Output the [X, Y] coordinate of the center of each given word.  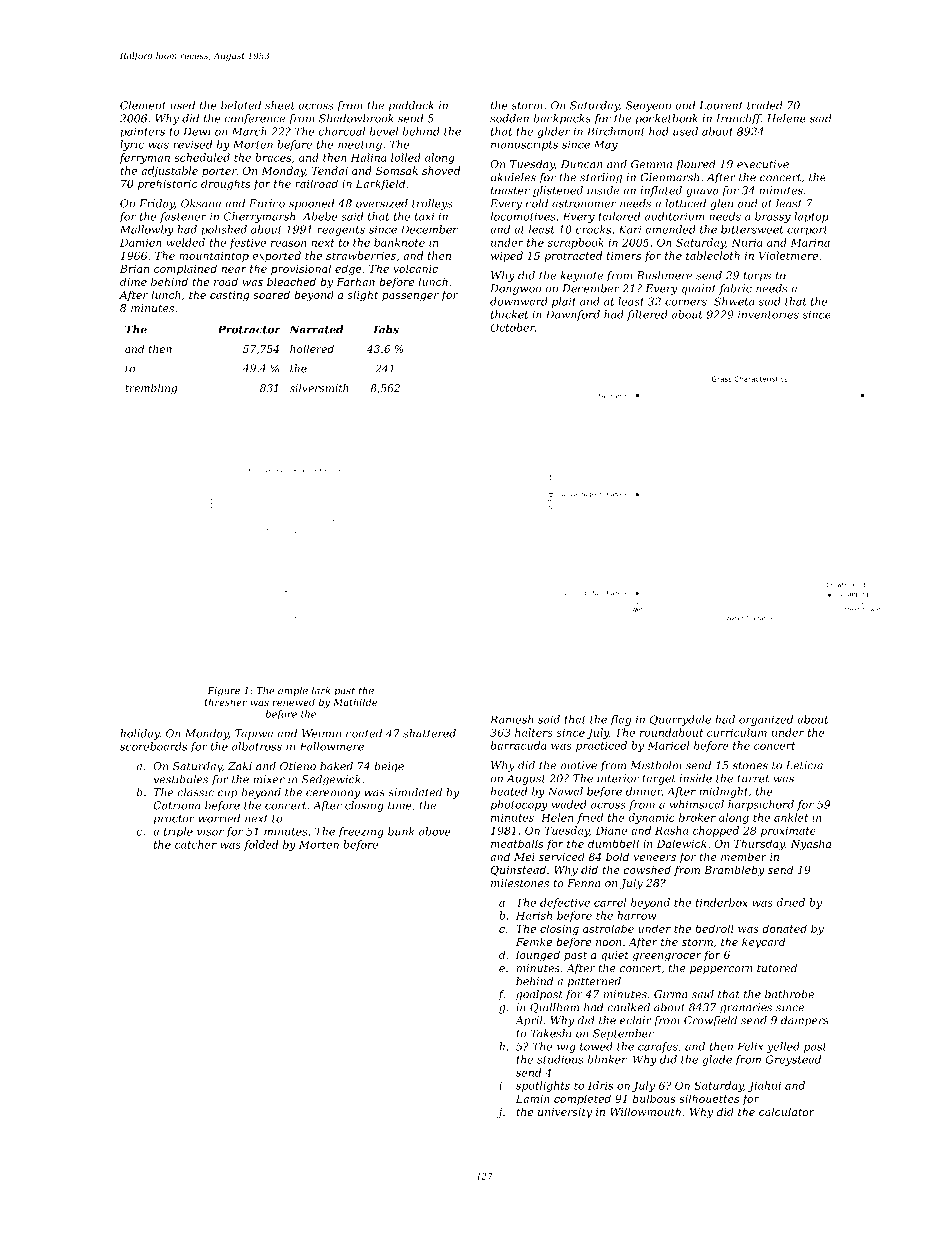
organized [766, 720]
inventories [768, 314]
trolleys [432, 204]
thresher [226, 702]
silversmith [319, 388]
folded [261, 845]
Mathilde [355, 702]
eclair [635, 1020]
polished [224, 230]
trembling [151, 389]
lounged [538, 956]
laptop [811, 217]
